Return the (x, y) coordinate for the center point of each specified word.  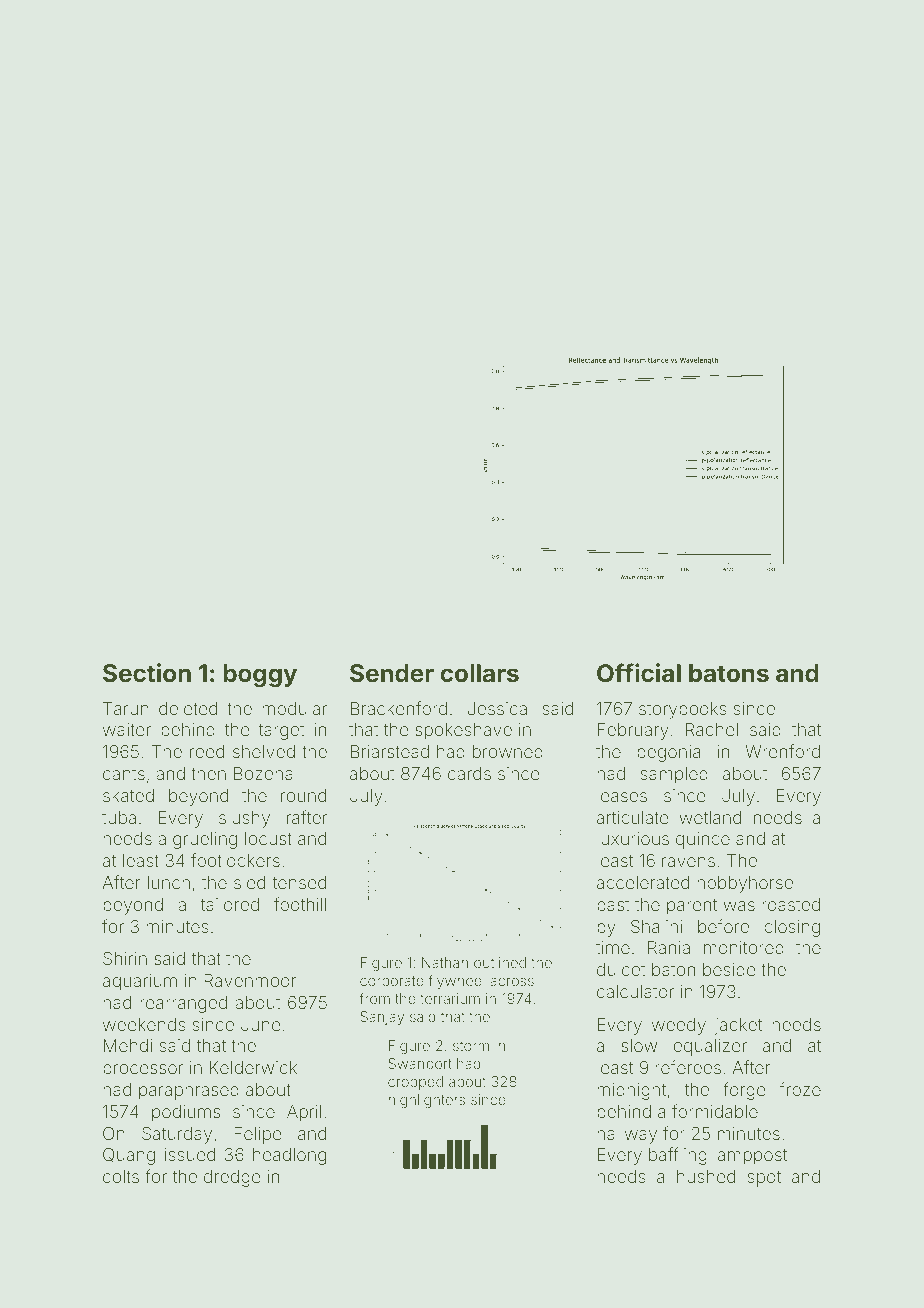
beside (729, 969)
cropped (415, 1083)
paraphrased (189, 1091)
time (613, 947)
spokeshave (463, 731)
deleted (188, 708)
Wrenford (782, 751)
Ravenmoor (250, 980)
